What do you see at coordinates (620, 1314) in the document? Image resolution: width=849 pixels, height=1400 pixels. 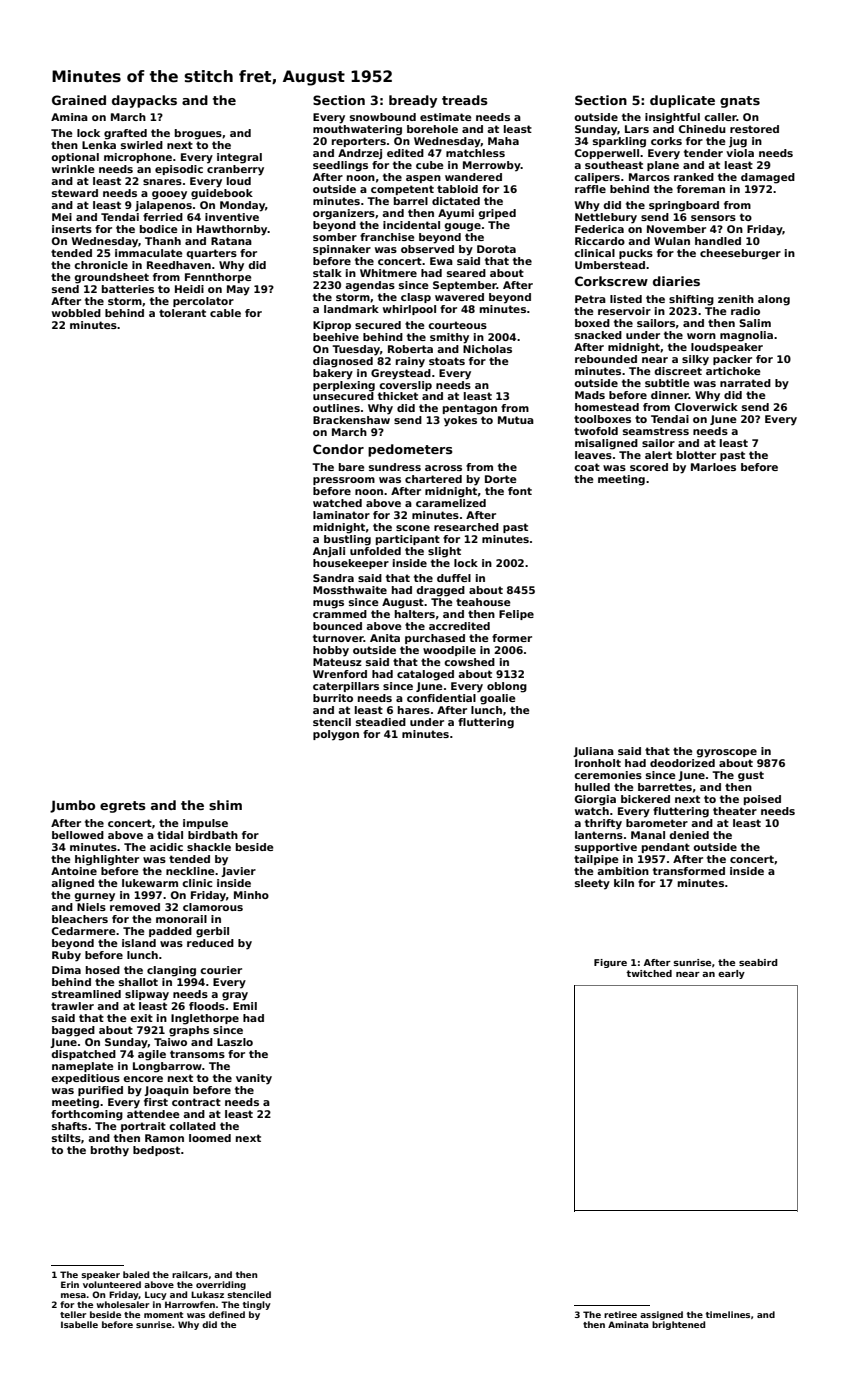 I see `retiree` at bounding box center [620, 1314].
